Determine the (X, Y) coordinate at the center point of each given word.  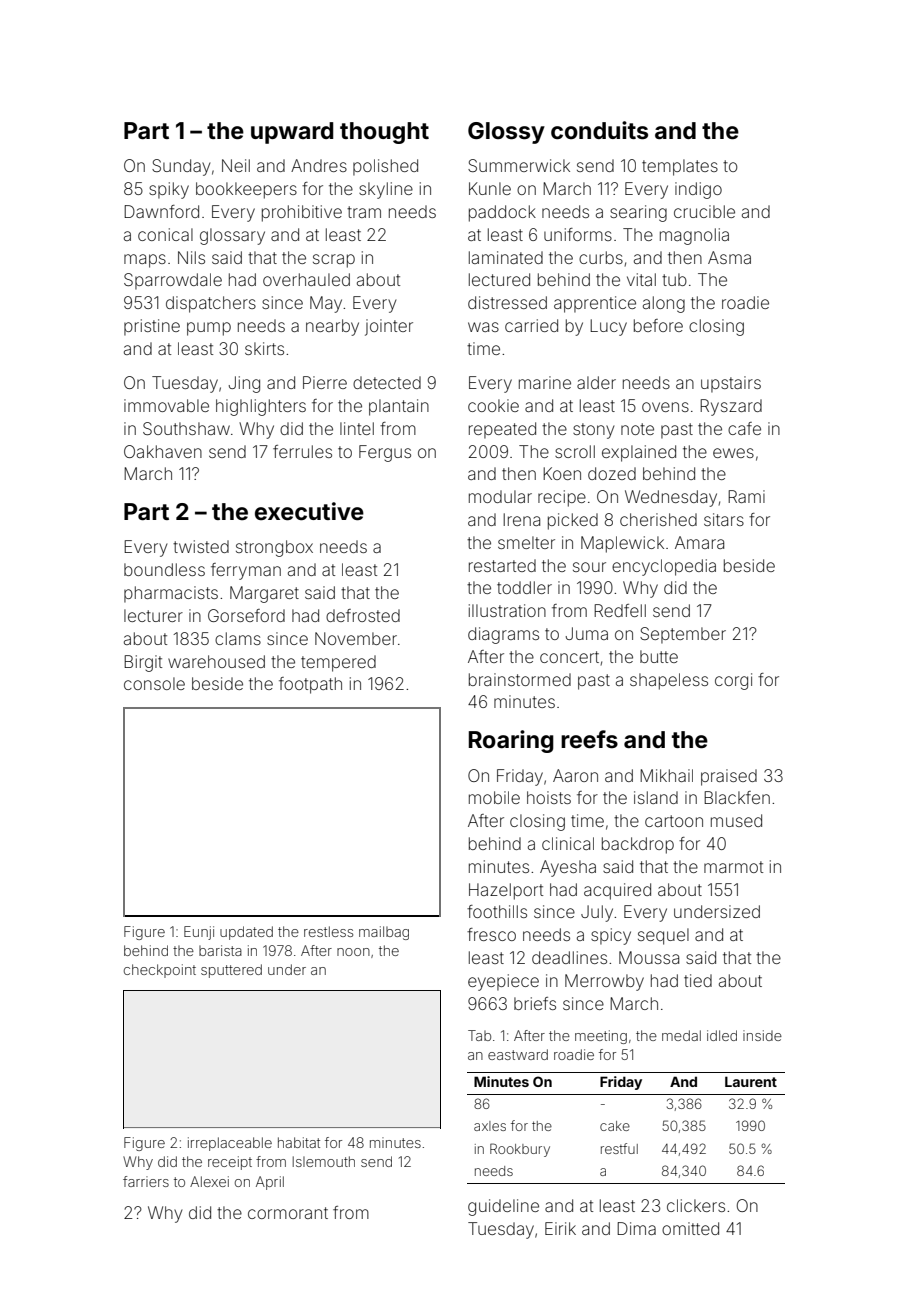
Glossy (506, 133)
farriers (146, 1181)
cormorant (288, 1213)
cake (615, 1126)
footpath (310, 685)
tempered (338, 663)
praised (729, 777)
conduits (599, 130)
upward (292, 133)
